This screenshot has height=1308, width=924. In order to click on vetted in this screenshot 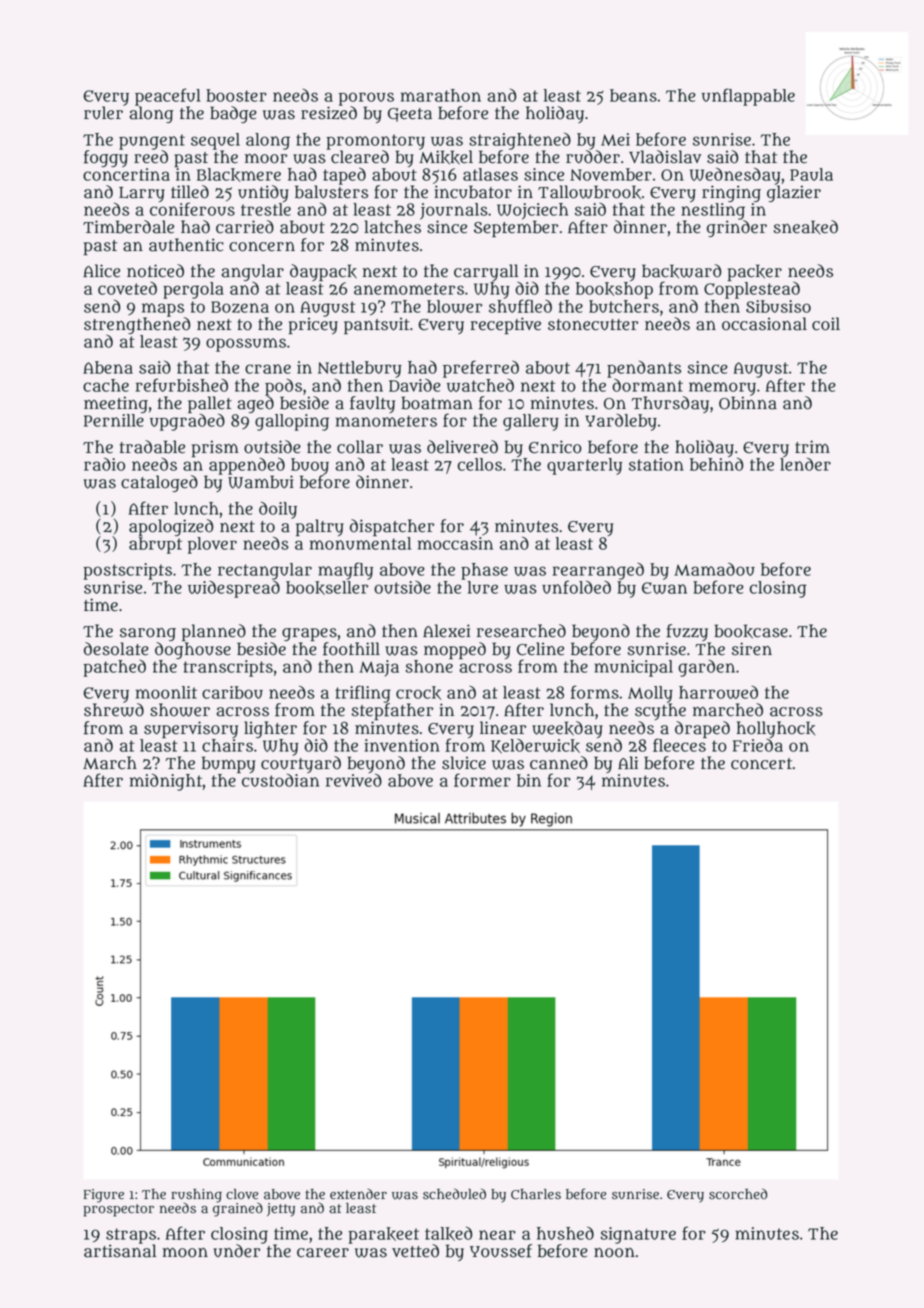, I will do `click(415, 1251)`.
